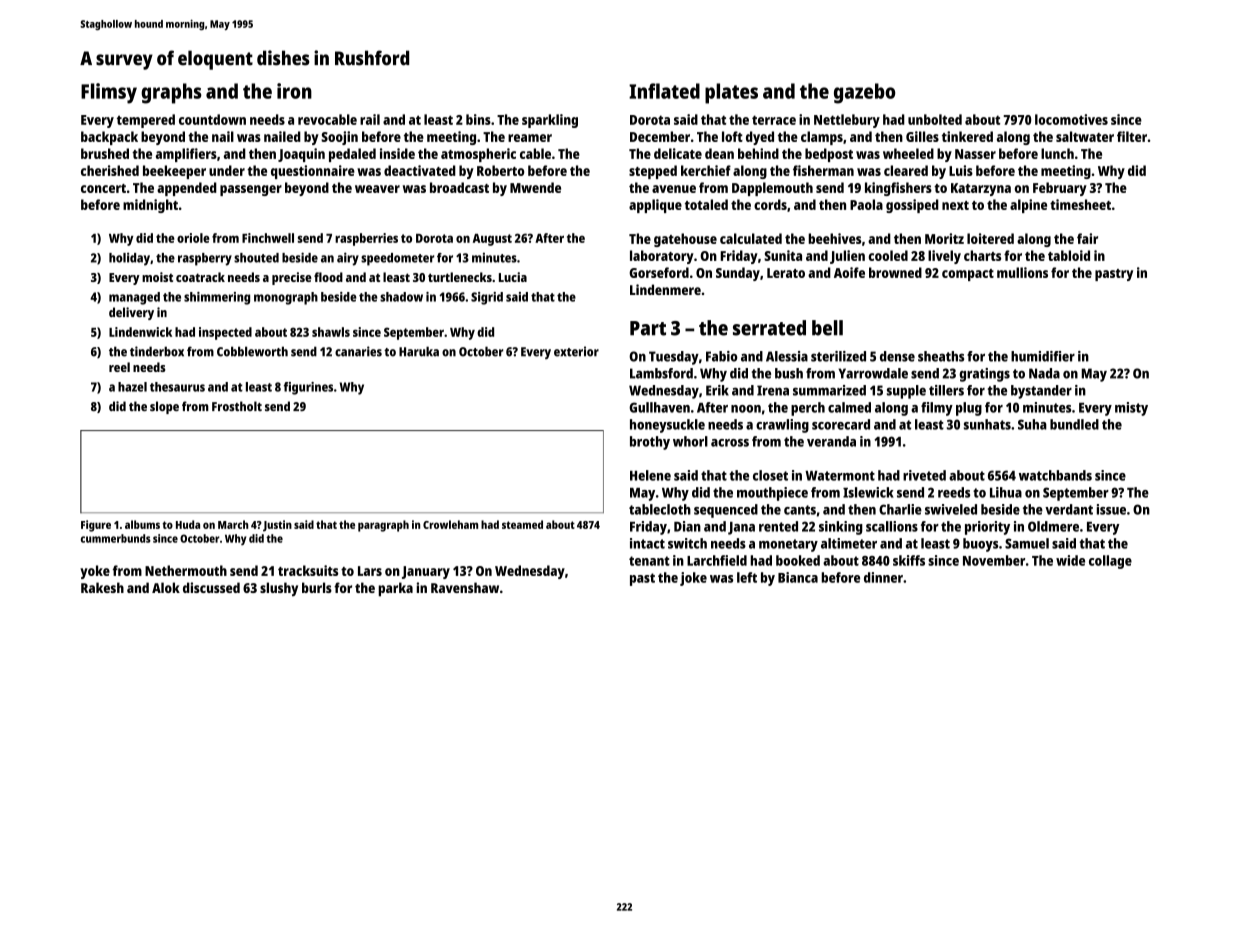  Describe the element at coordinates (944, 238) in the page. I see `Moritz` at that location.
